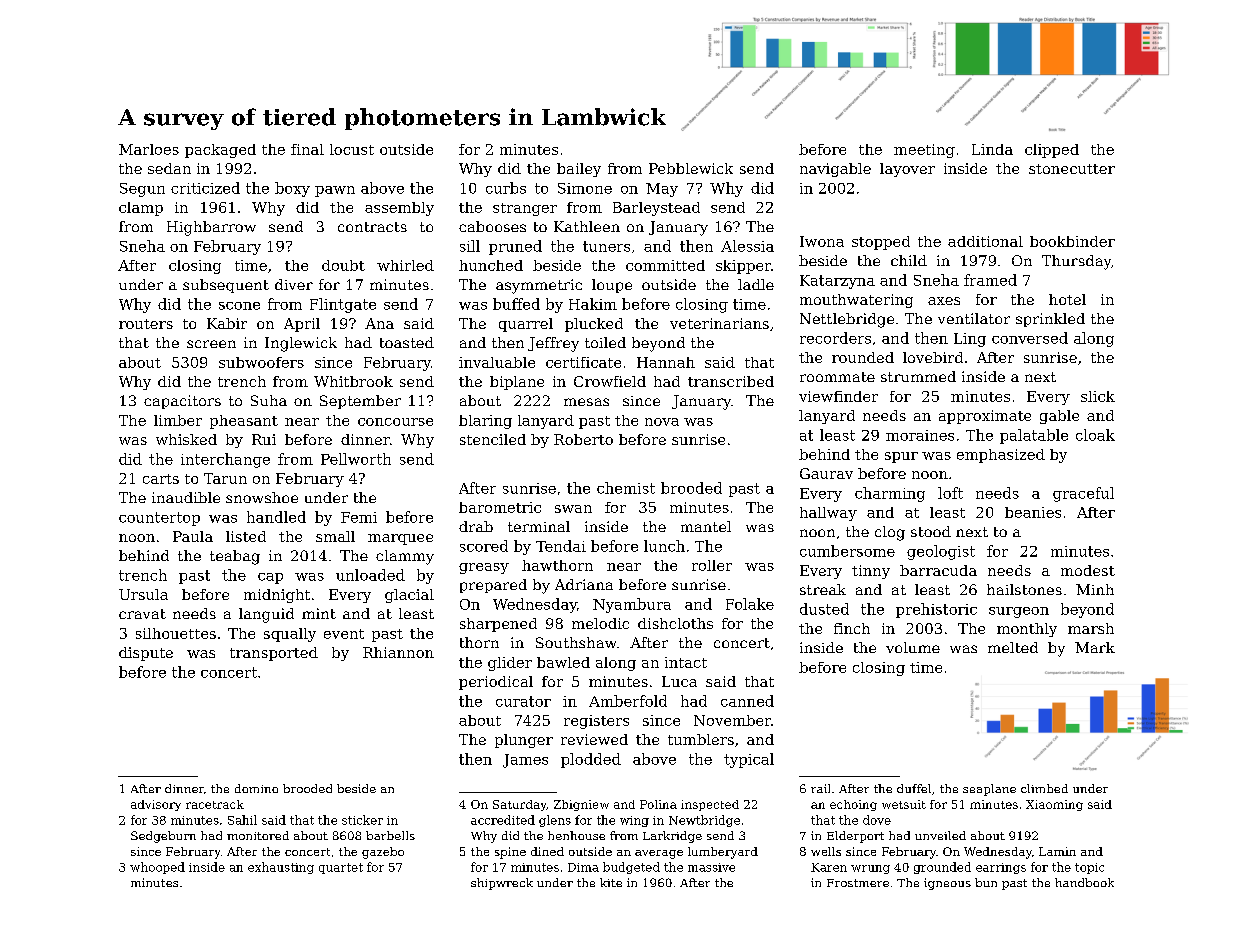 The height and width of the page is (952, 1233). What do you see at coordinates (664, 546) in the page?
I see `lunch` at bounding box center [664, 546].
